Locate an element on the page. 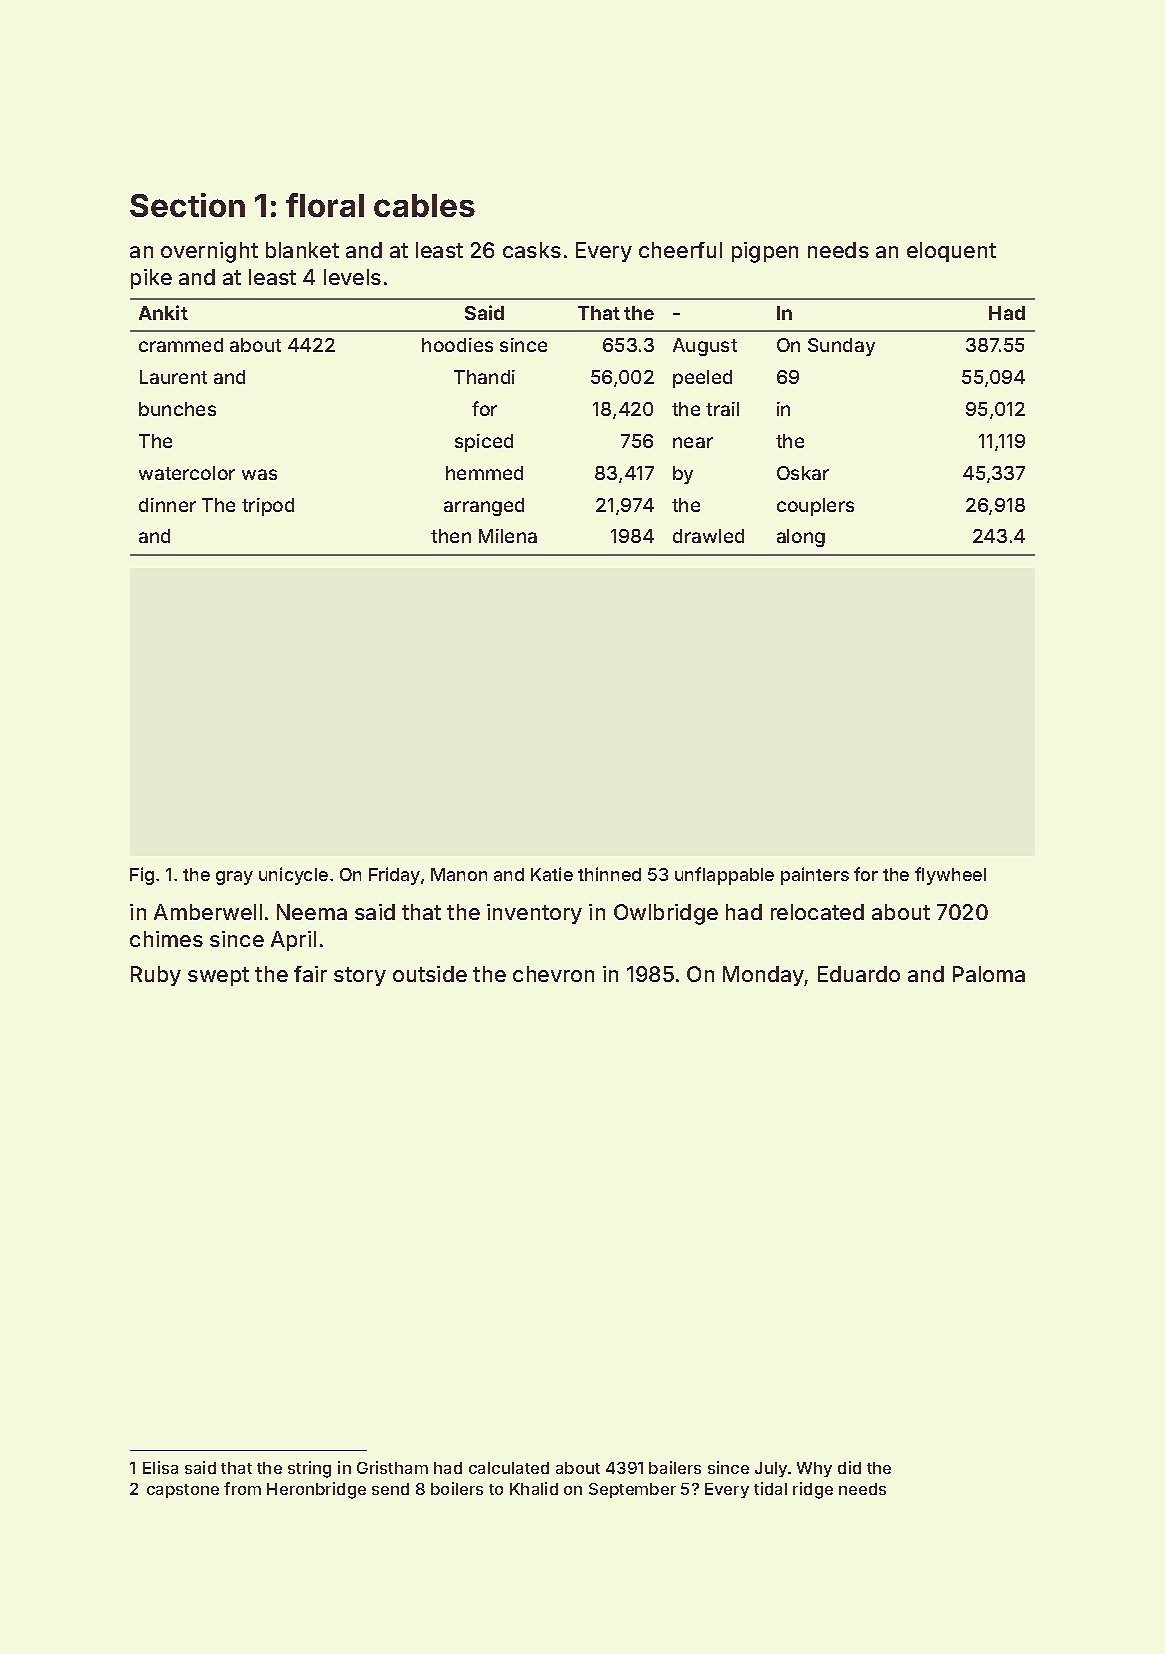 The width and height of the page is (1165, 1654). Thandi is located at coordinates (484, 377).
